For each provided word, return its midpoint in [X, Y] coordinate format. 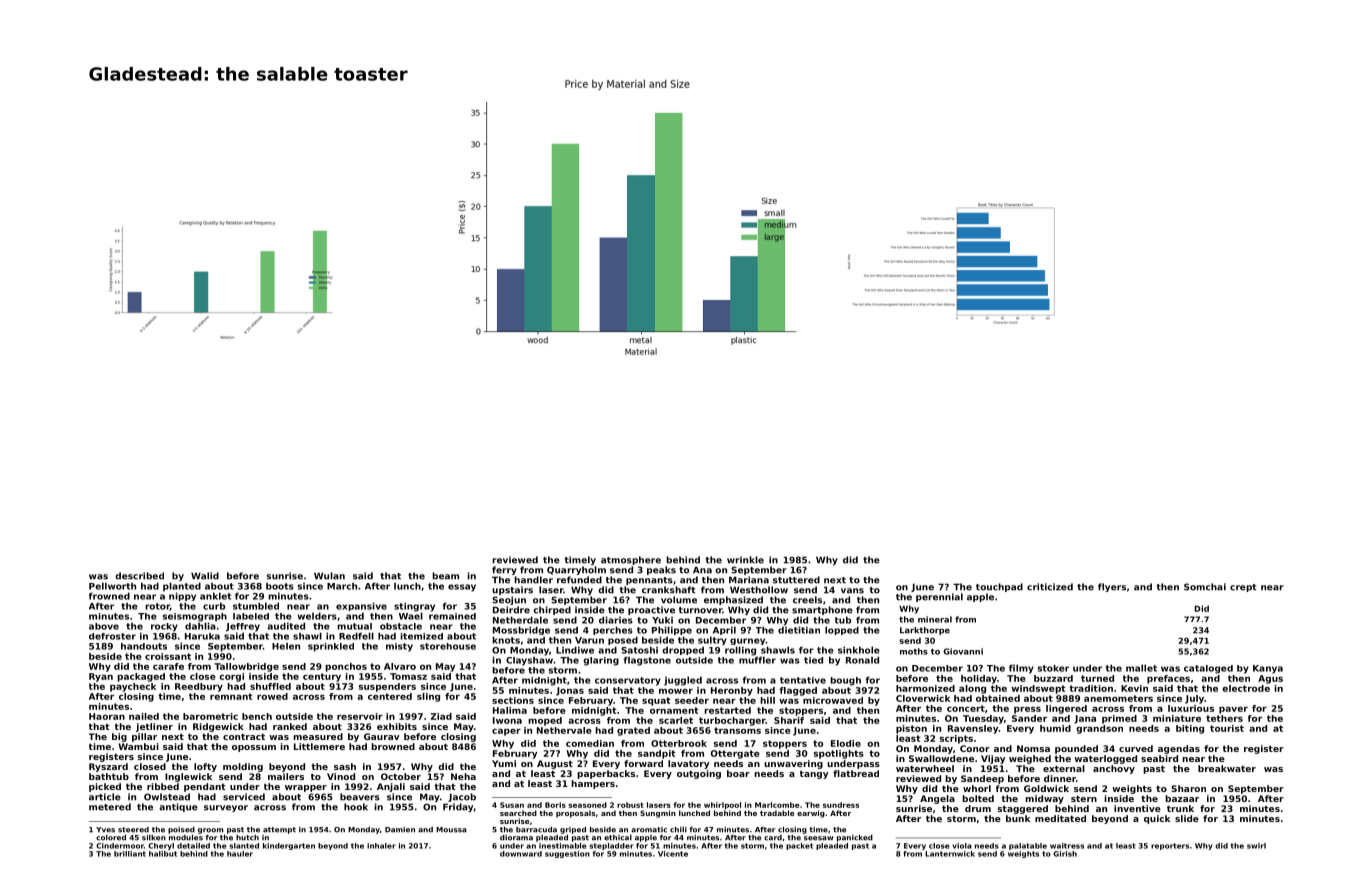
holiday [979, 679]
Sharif [789, 720]
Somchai [1205, 587]
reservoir [360, 716]
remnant [231, 696]
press [1027, 710]
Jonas [570, 691]
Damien [400, 830]
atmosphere [631, 560]
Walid [205, 576]
